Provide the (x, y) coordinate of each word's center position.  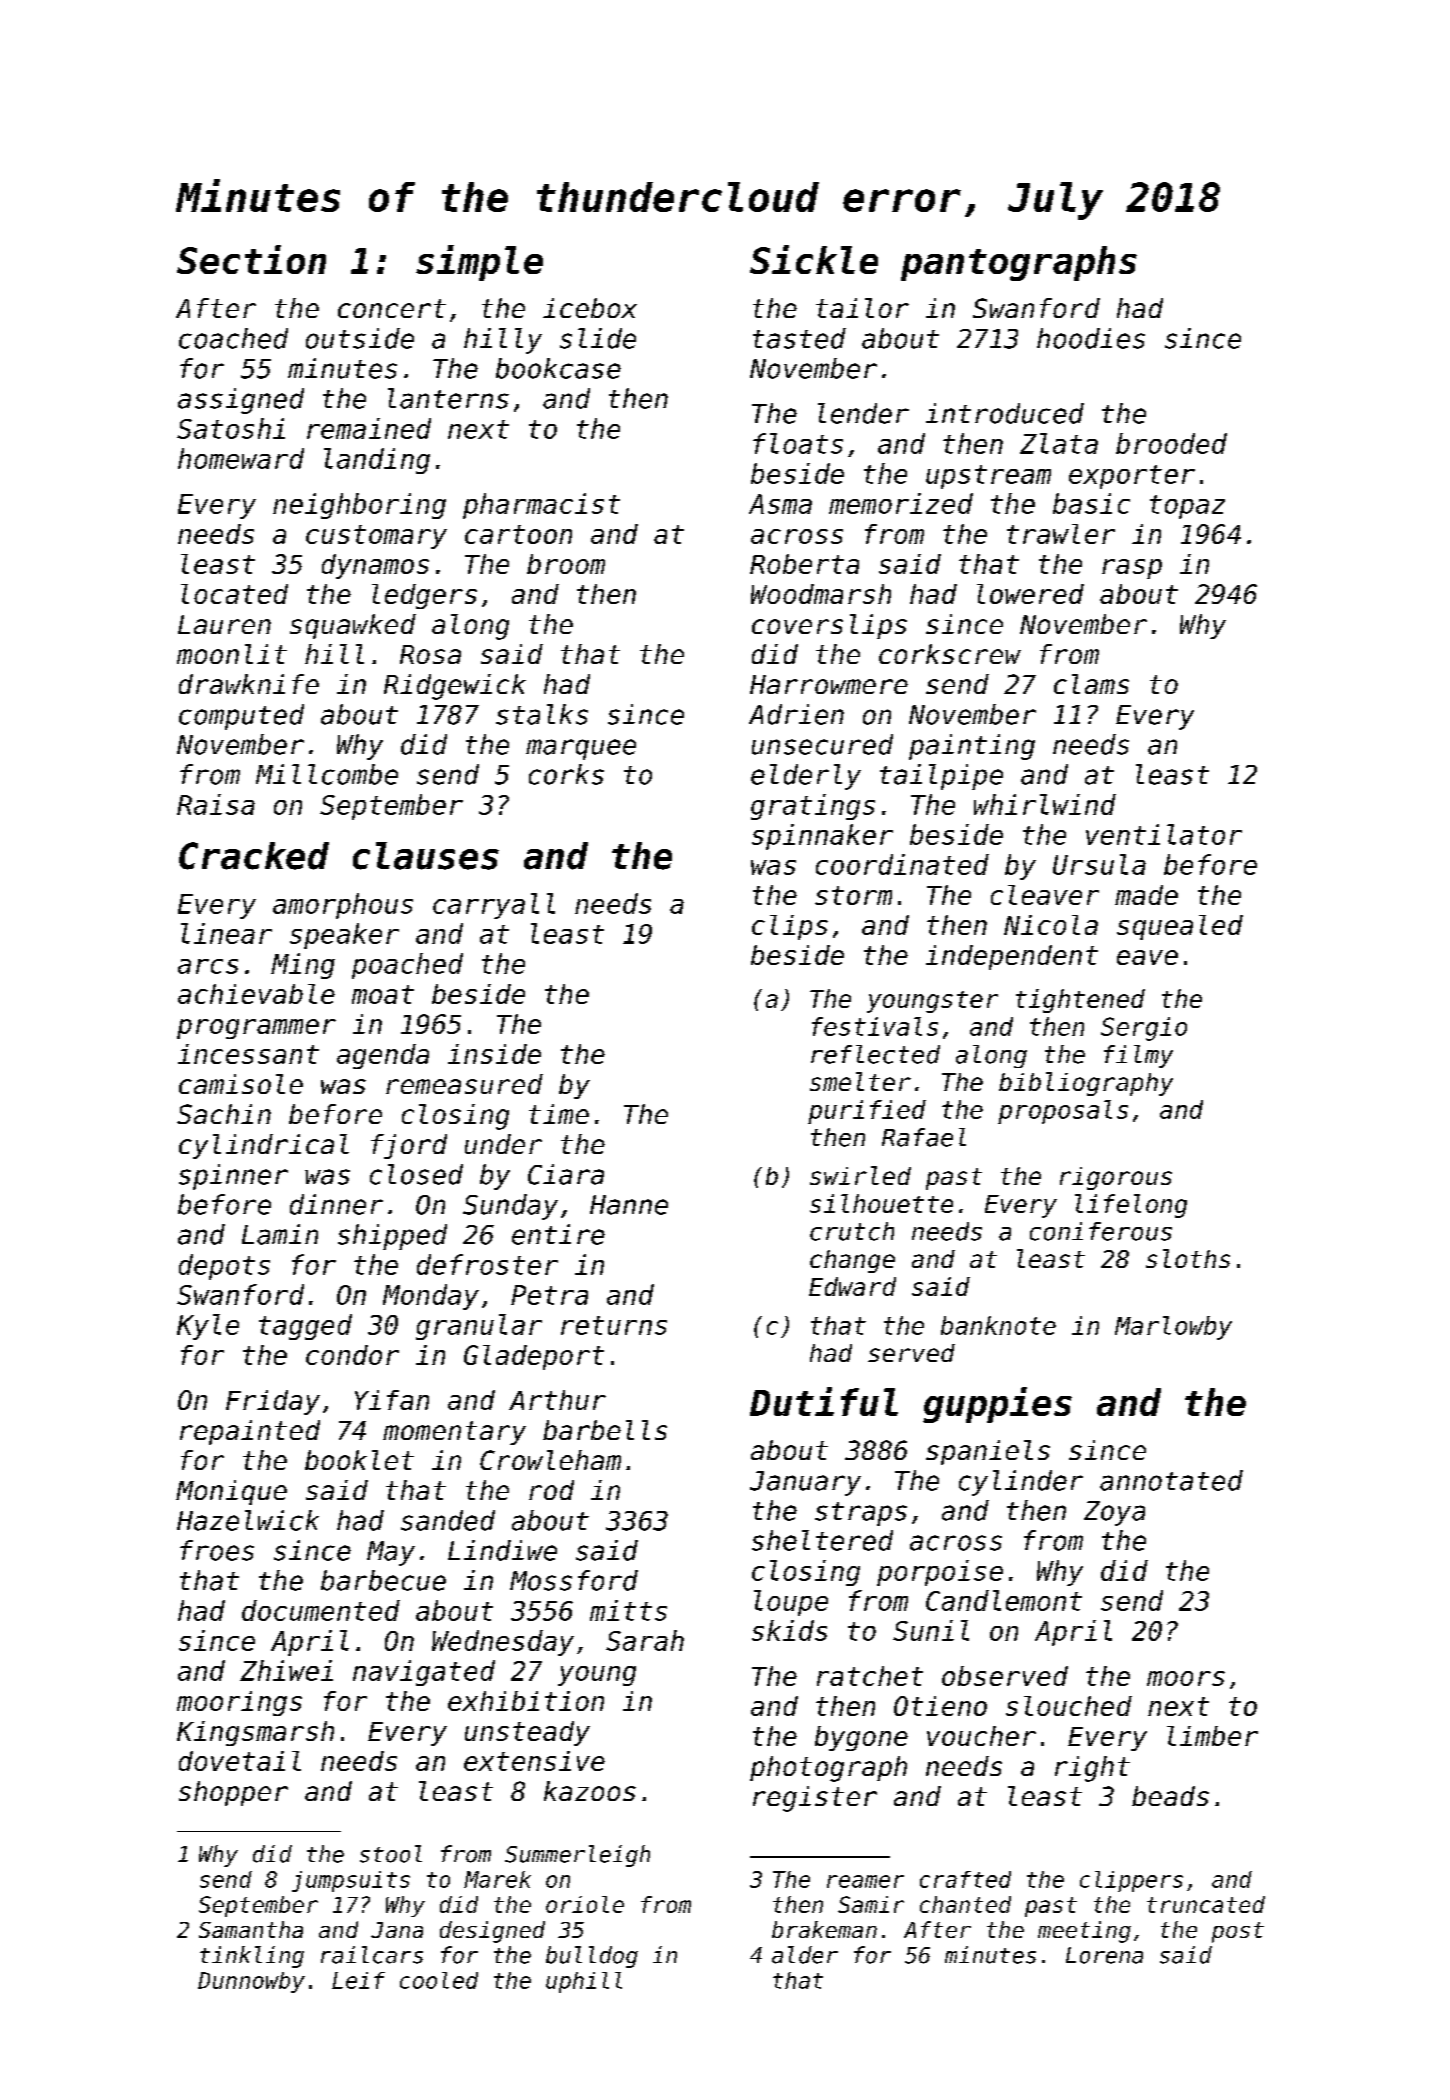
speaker (344, 936)
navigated (424, 1673)
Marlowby (1173, 1328)
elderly (806, 777)
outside (360, 338)
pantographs (1019, 263)
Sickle (814, 259)
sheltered (822, 1540)
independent (1012, 957)
